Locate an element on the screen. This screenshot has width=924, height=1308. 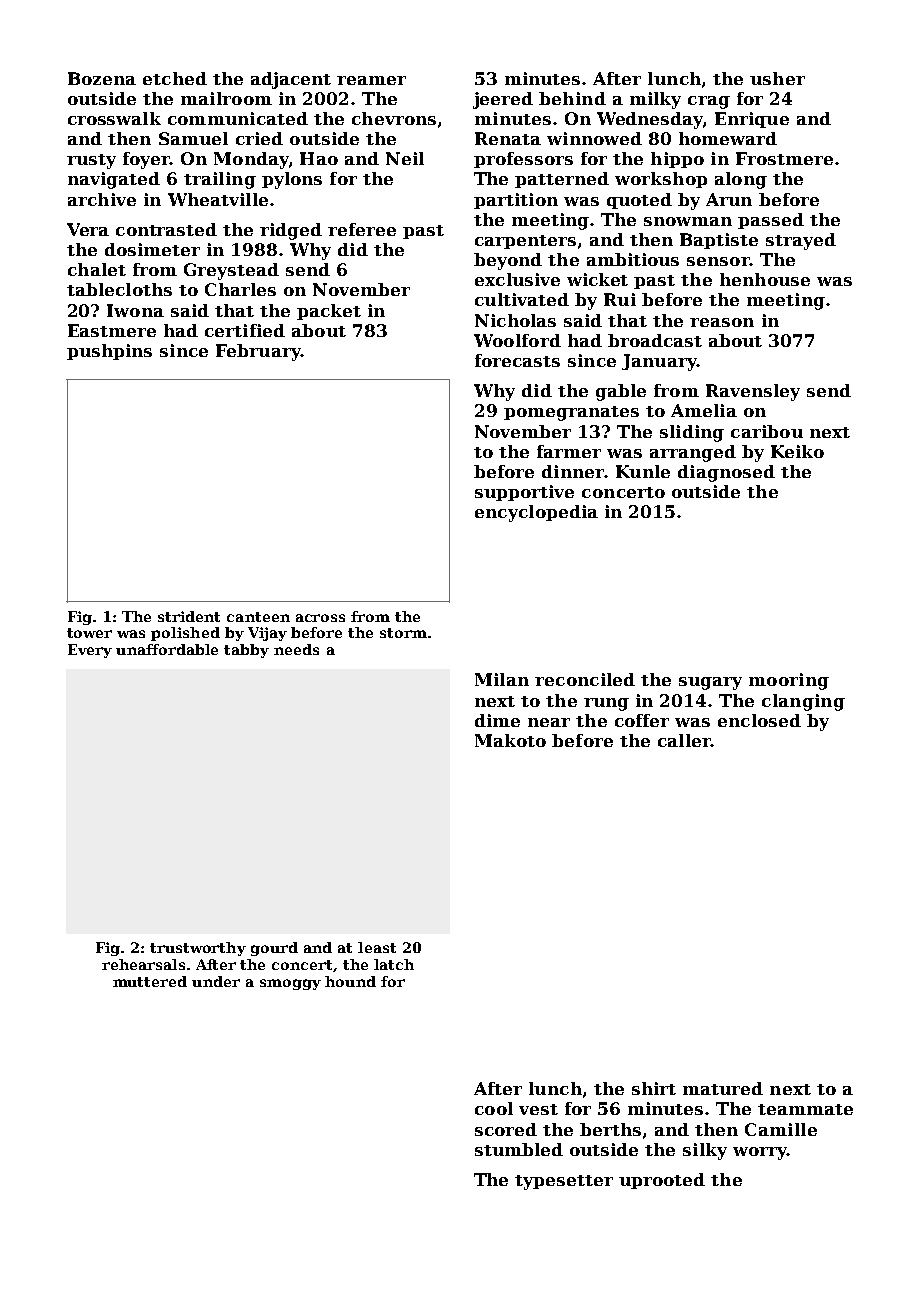
reamer is located at coordinates (371, 80).
